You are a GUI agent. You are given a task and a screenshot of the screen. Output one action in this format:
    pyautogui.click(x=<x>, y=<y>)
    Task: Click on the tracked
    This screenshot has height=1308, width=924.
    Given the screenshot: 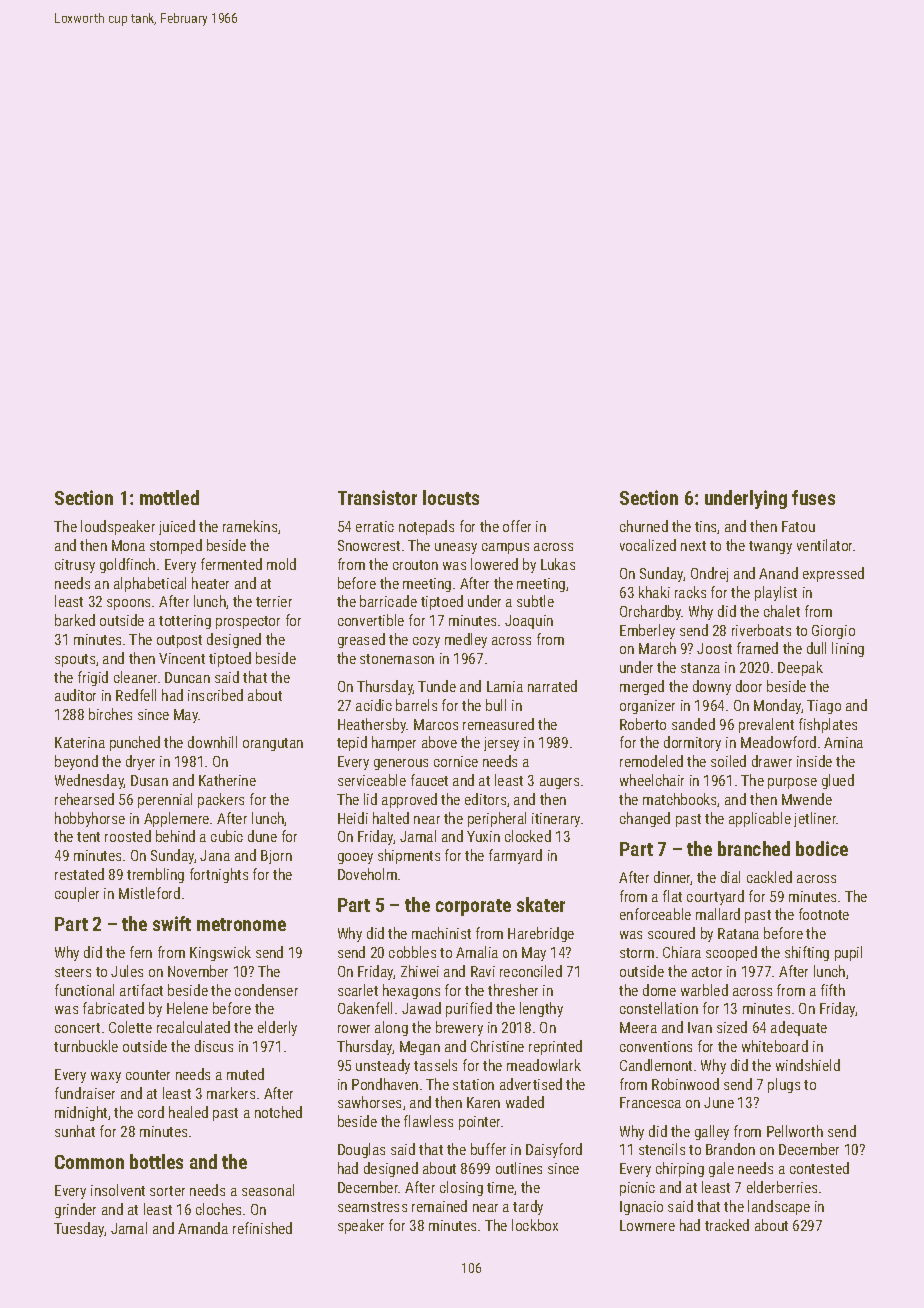 What is the action you would take?
    pyautogui.click(x=727, y=1225)
